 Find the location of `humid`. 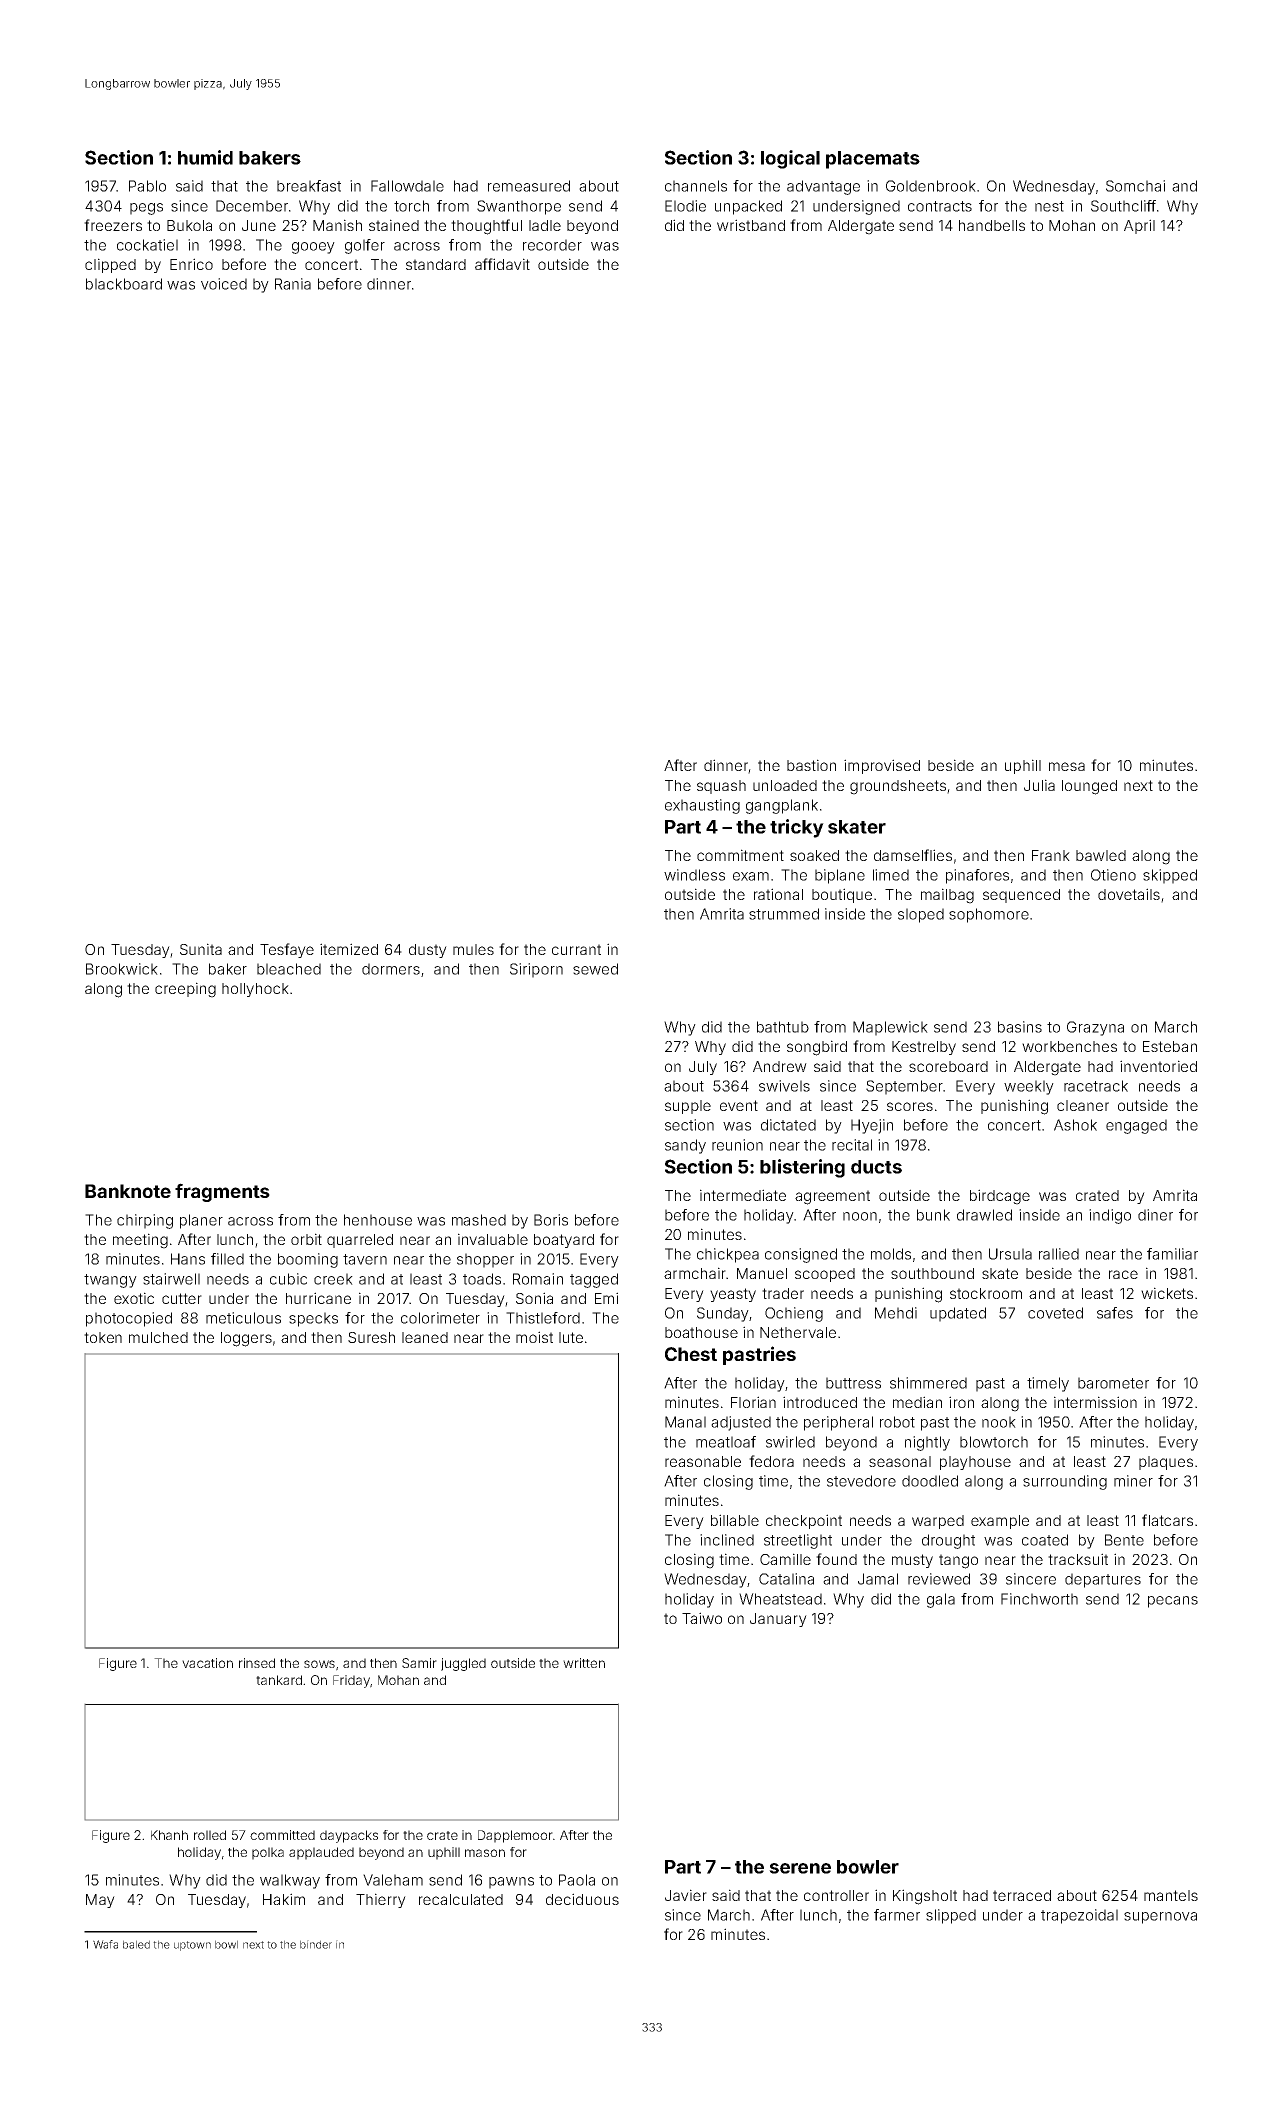

humid is located at coordinates (205, 157).
